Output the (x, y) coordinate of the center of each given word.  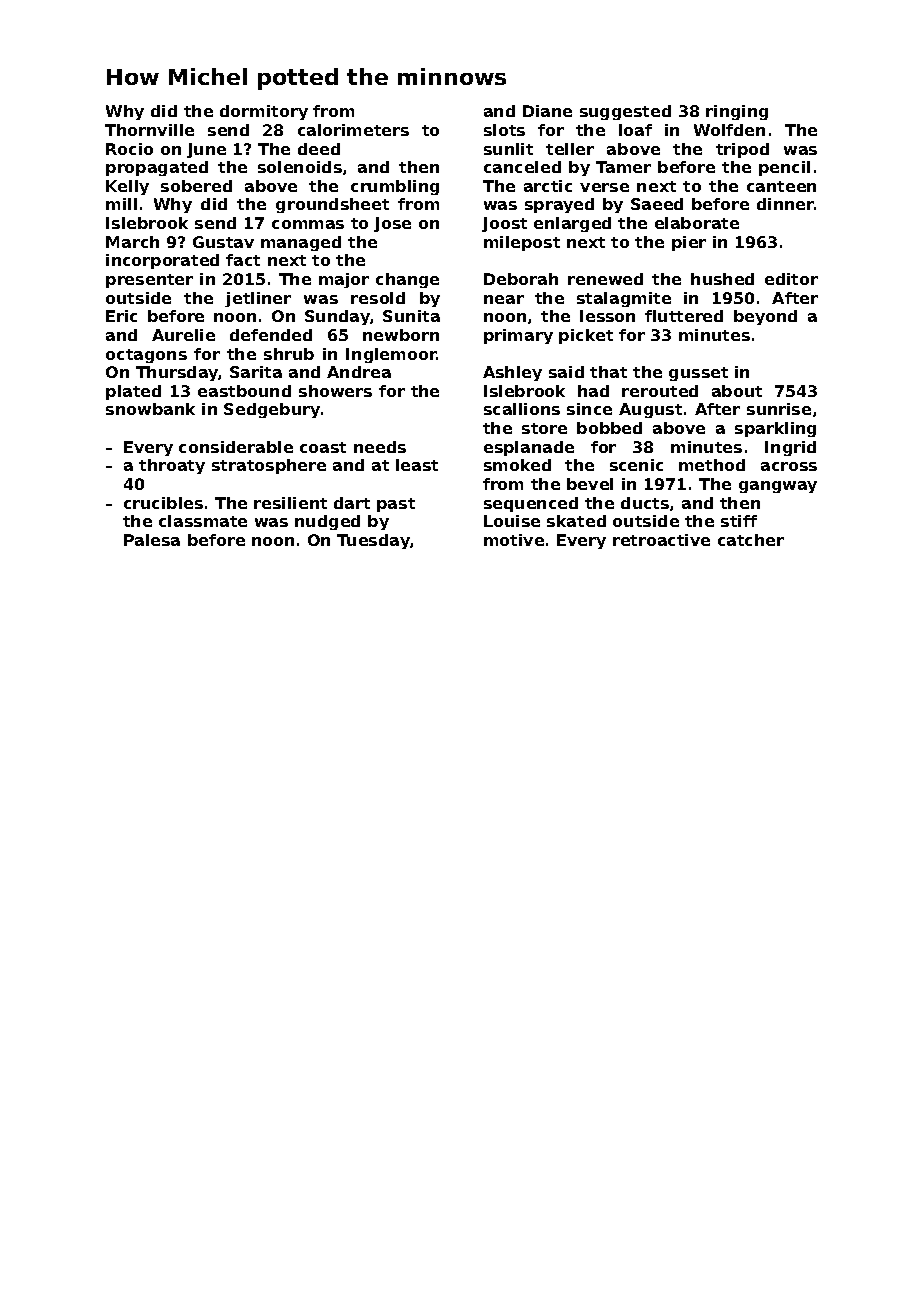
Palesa (152, 540)
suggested (625, 112)
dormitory (264, 112)
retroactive (661, 540)
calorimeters (353, 130)
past (396, 505)
